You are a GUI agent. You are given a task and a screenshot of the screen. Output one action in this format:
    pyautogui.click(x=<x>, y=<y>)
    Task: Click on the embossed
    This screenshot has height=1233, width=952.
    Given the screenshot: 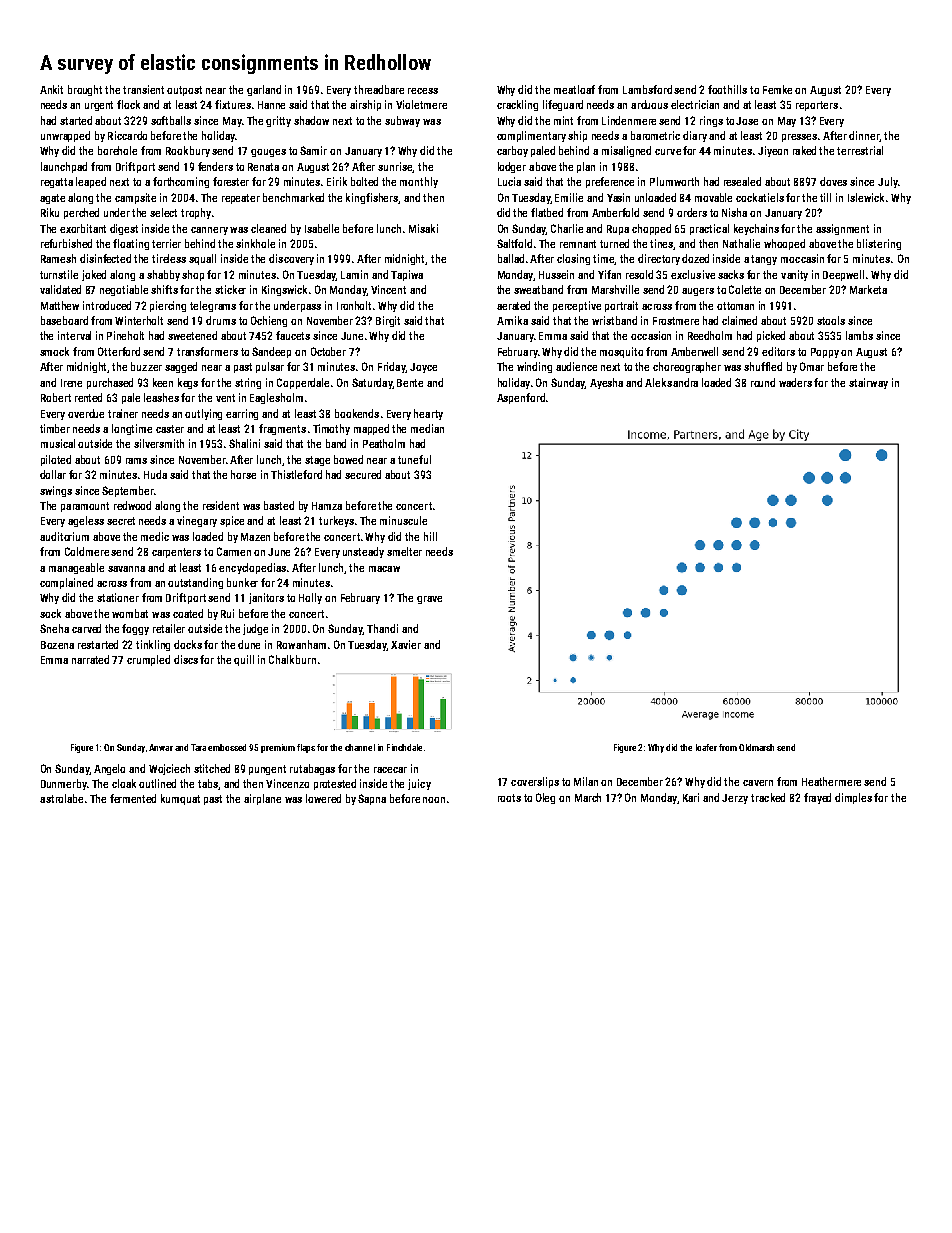 What is the action you would take?
    pyautogui.click(x=227, y=747)
